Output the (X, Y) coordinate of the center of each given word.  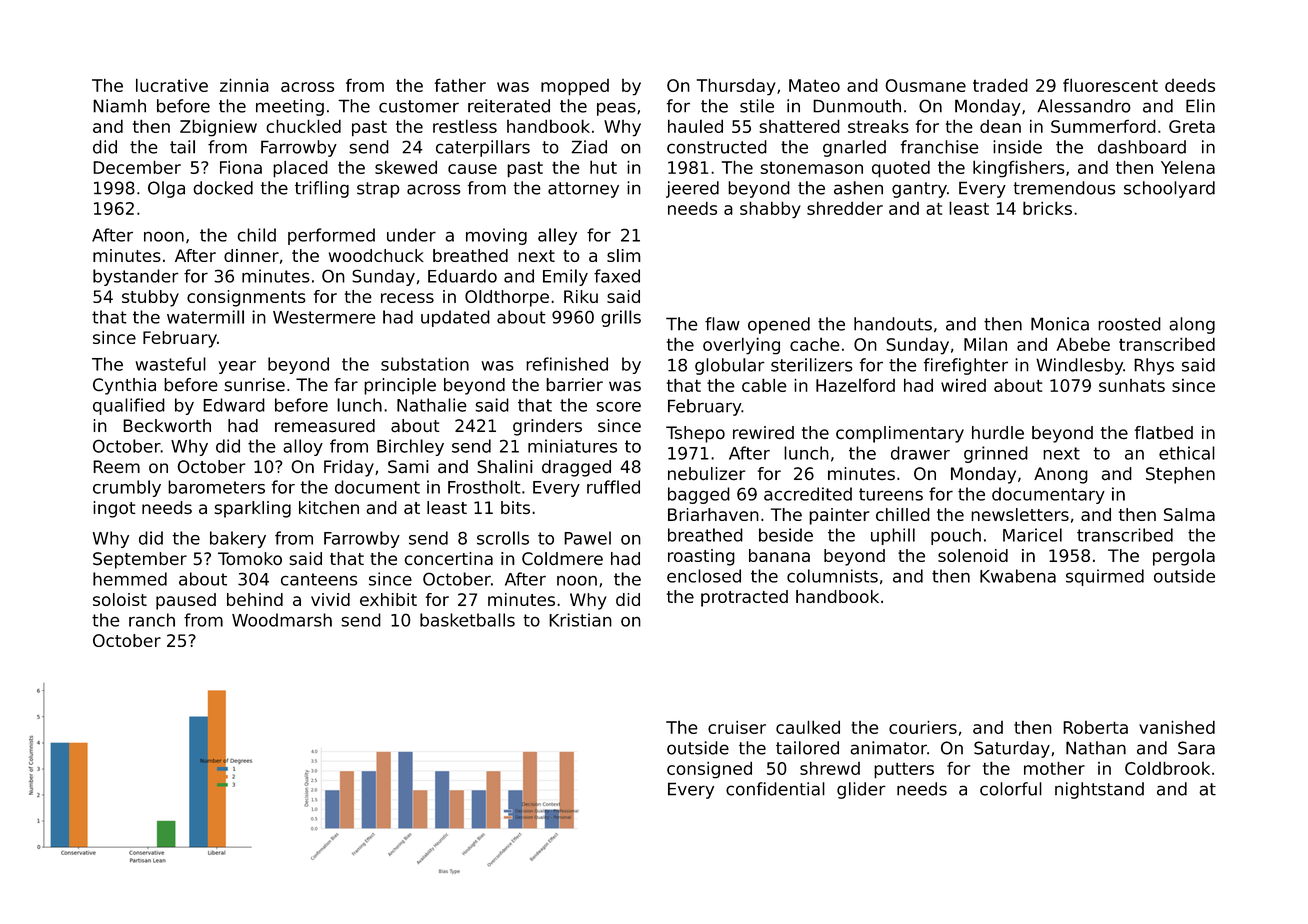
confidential (775, 789)
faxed (617, 276)
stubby (150, 298)
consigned (709, 770)
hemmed (130, 579)
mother (1054, 768)
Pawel (587, 538)
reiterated (509, 106)
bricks (1047, 208)
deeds (1190, 85)
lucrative (172, 85)
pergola (1184, 557)
